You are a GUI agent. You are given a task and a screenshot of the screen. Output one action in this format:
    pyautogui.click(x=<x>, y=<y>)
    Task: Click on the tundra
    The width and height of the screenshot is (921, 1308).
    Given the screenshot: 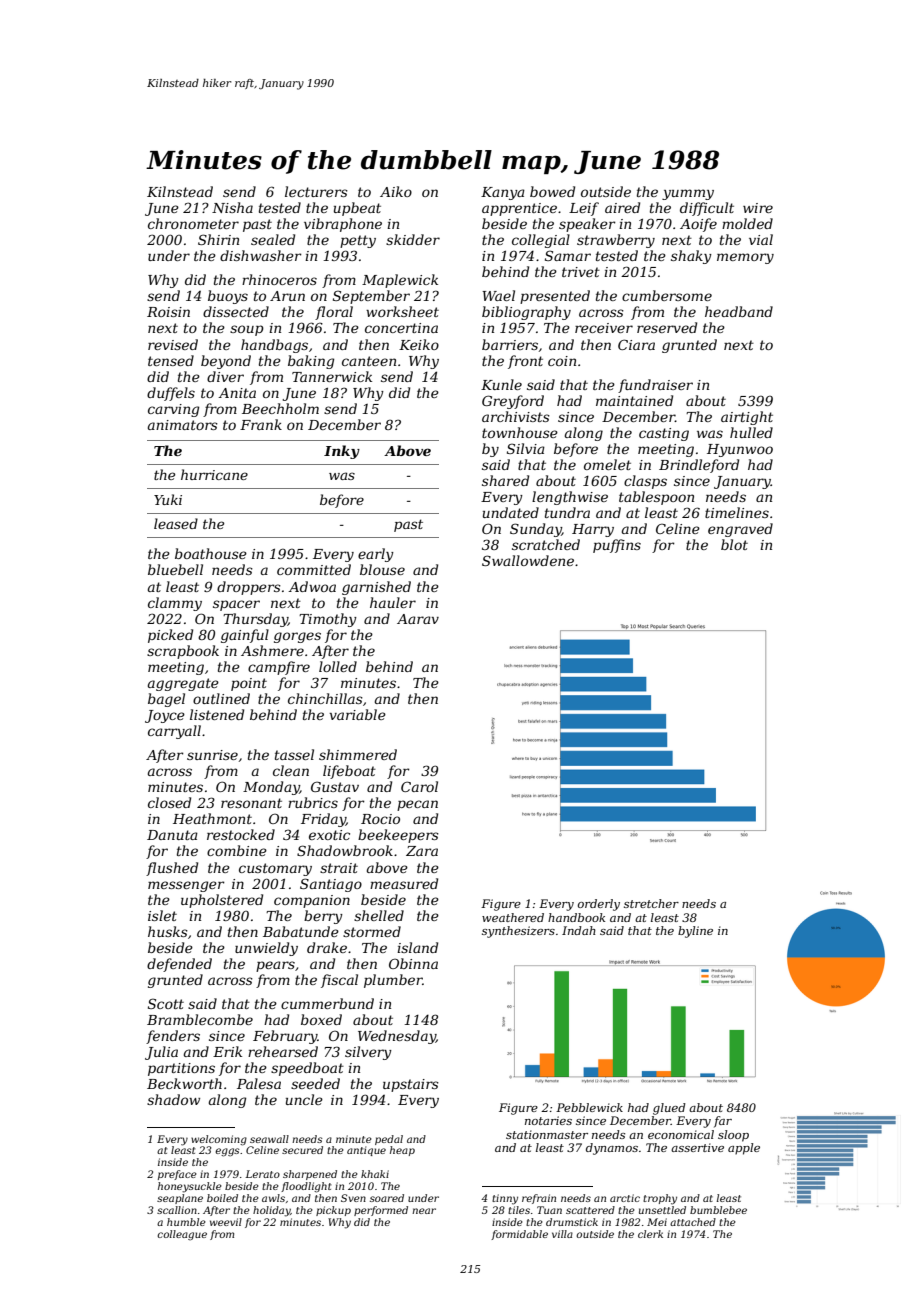 What is the action you would take?
    pyautogui.click(x=567, y=512)
